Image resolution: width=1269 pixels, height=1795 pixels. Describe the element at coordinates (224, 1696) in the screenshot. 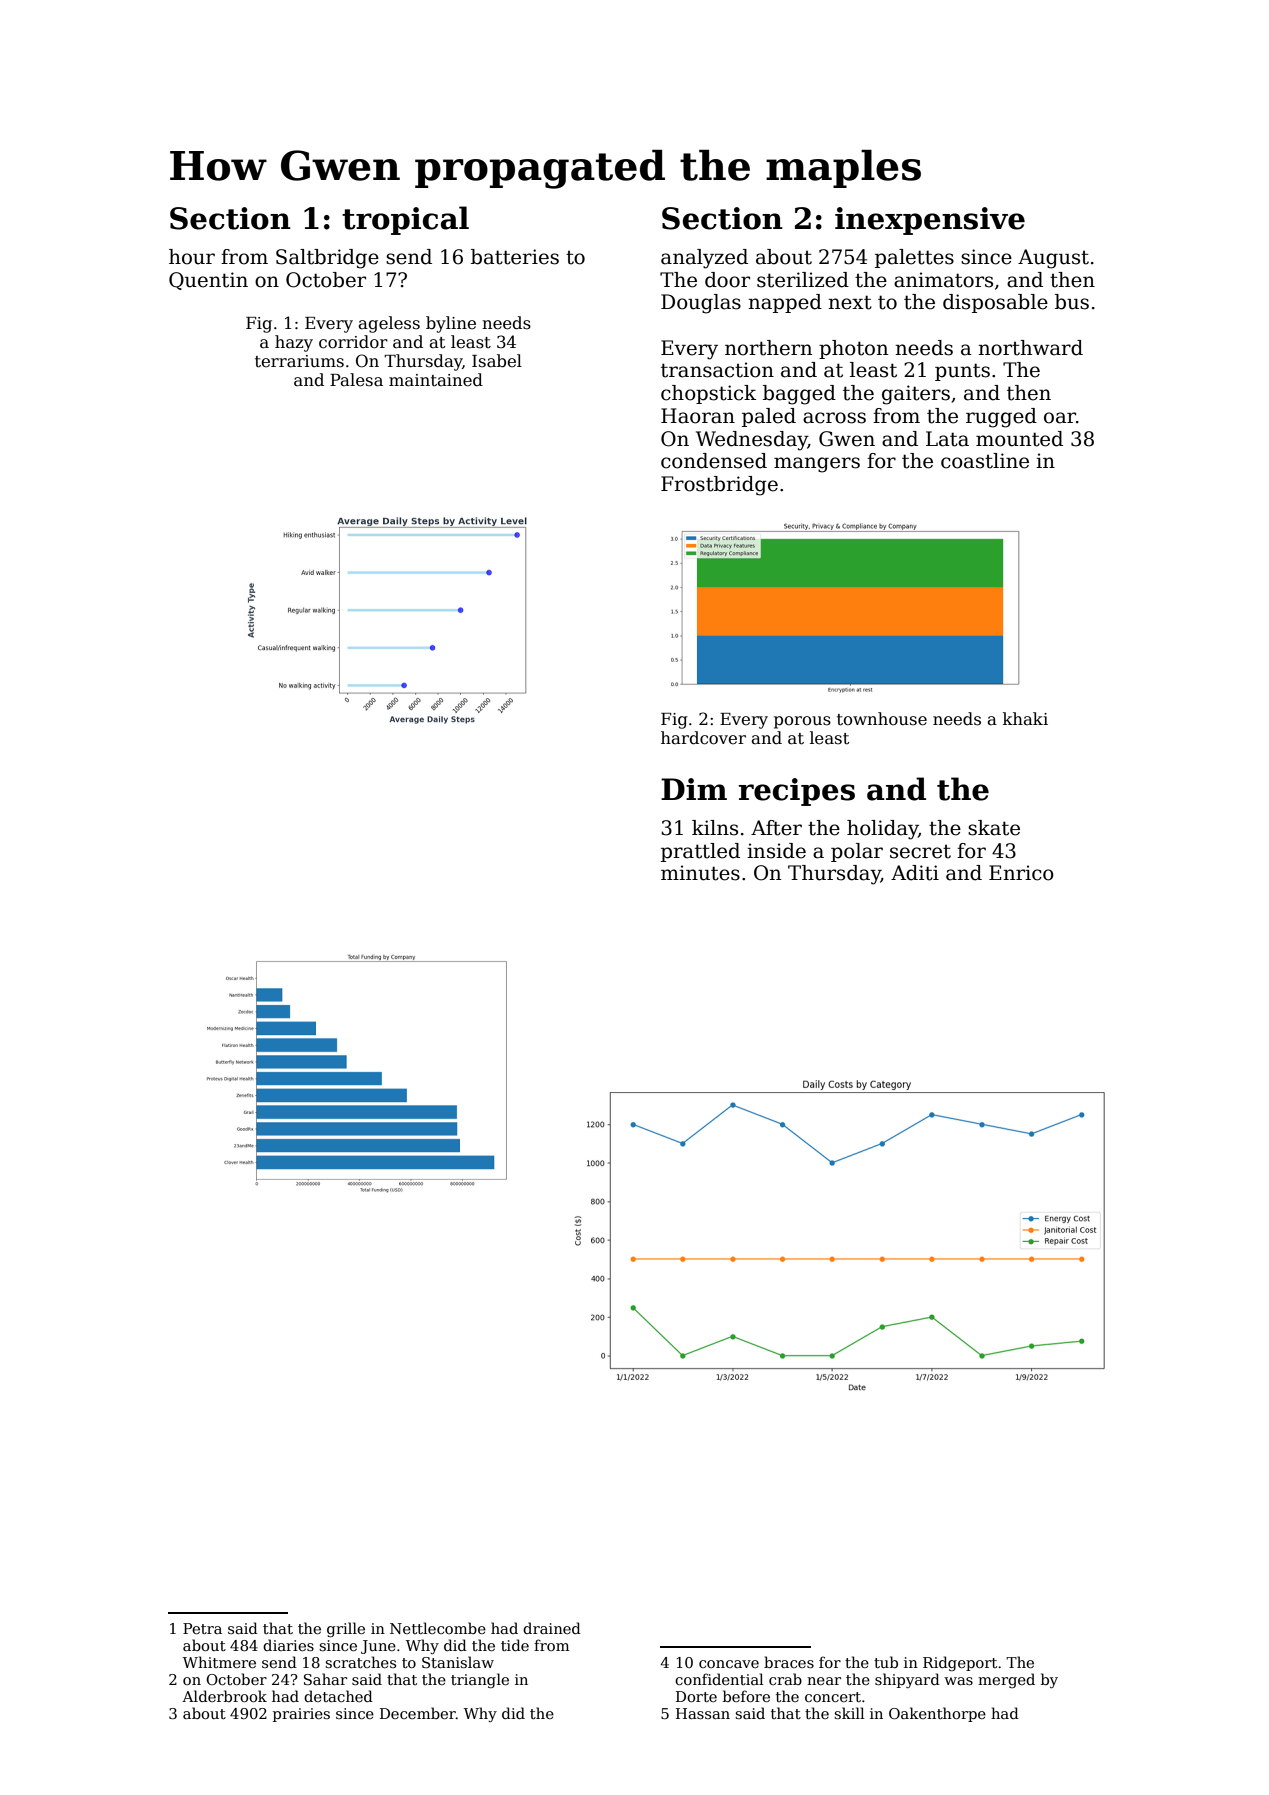

I see `Alderbrook` at that location.
